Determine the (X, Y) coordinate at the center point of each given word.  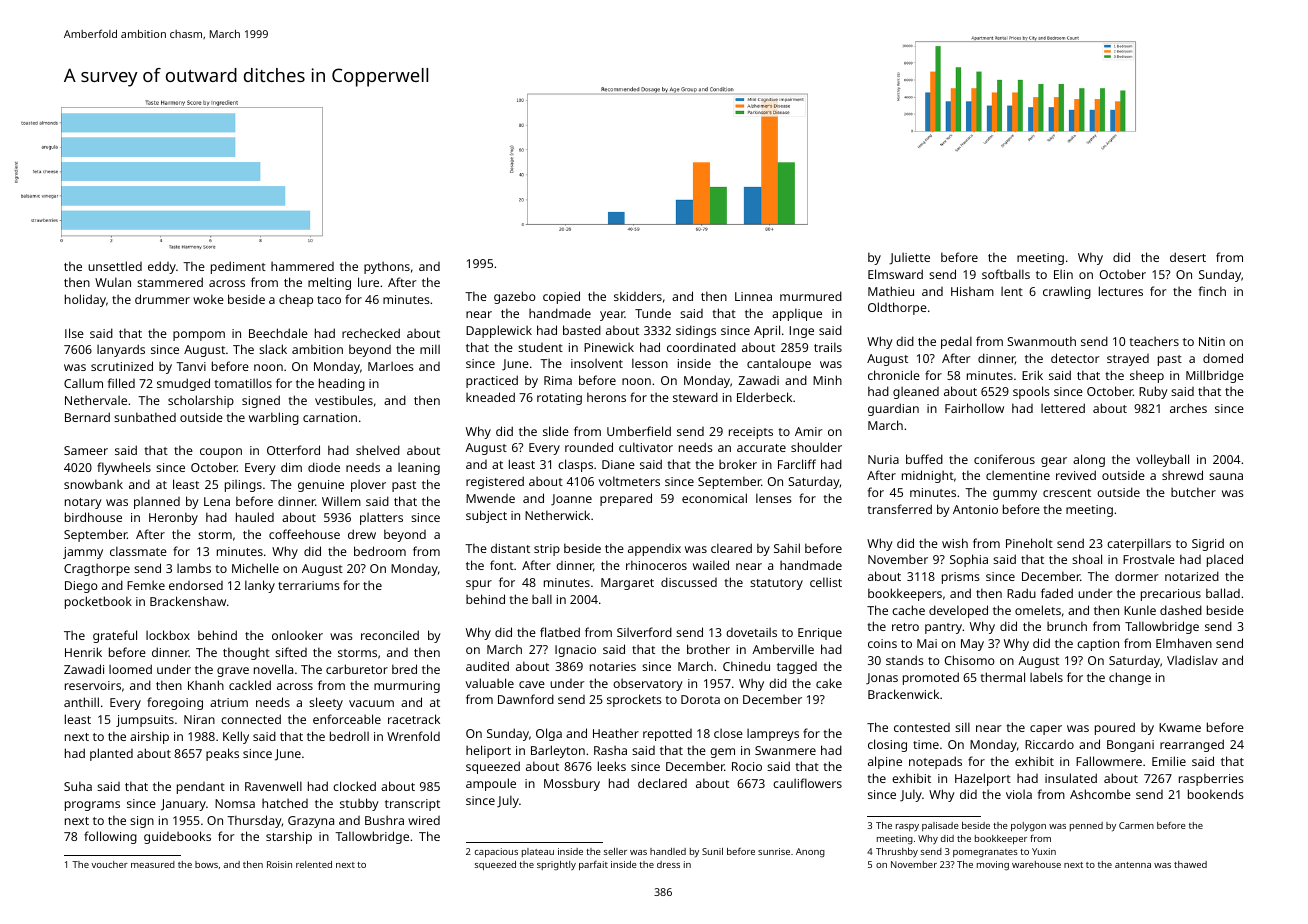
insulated (1071, 778)
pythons (387, 267)
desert (1188, 257)
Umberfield (639, 431)
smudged (183, 384)
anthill (81, 702)
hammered (302, 266)
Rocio (747, 766)
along (1089, 460)
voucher (109, 864)
